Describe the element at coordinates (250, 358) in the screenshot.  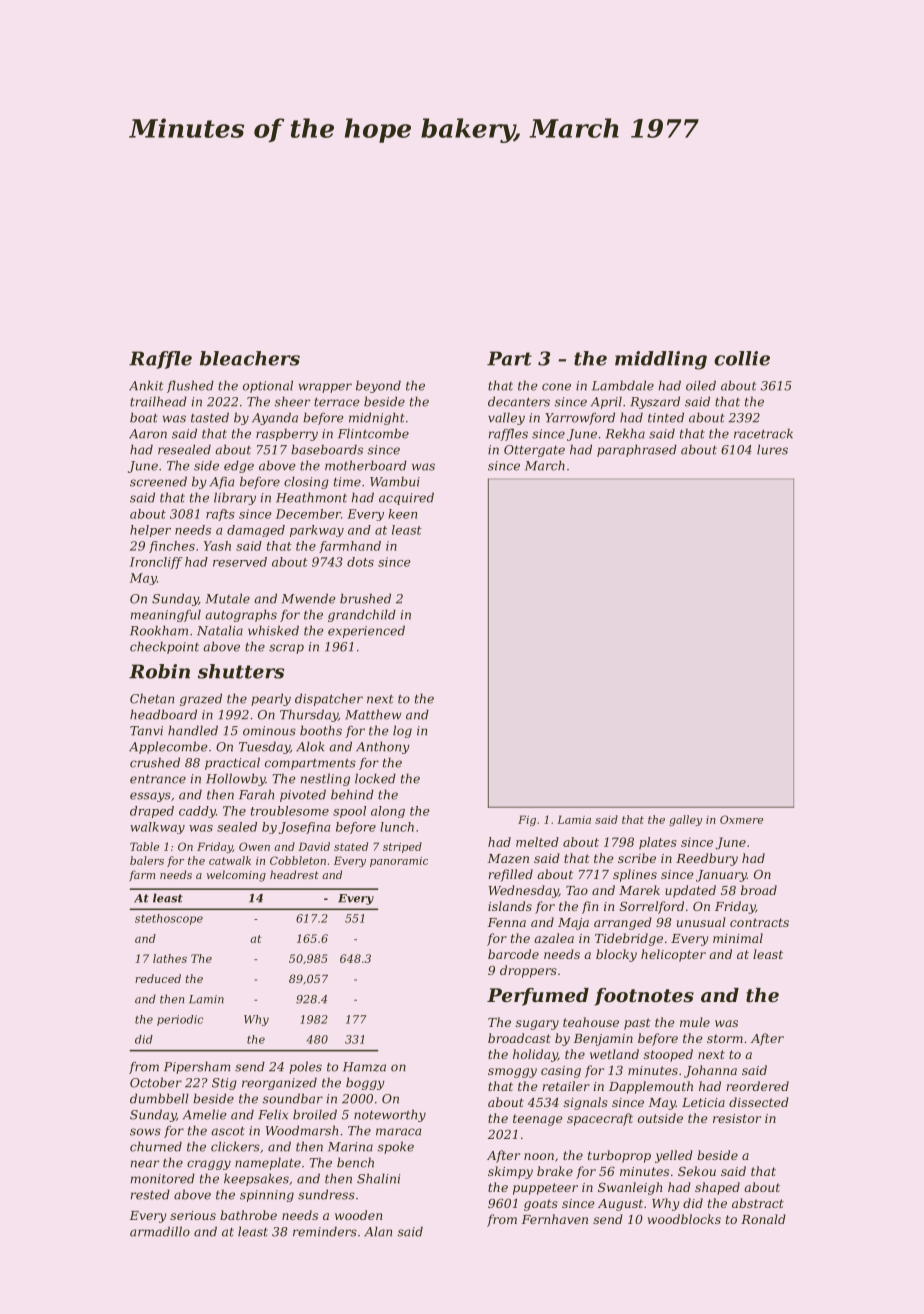
I see `bleachers` at that location.
